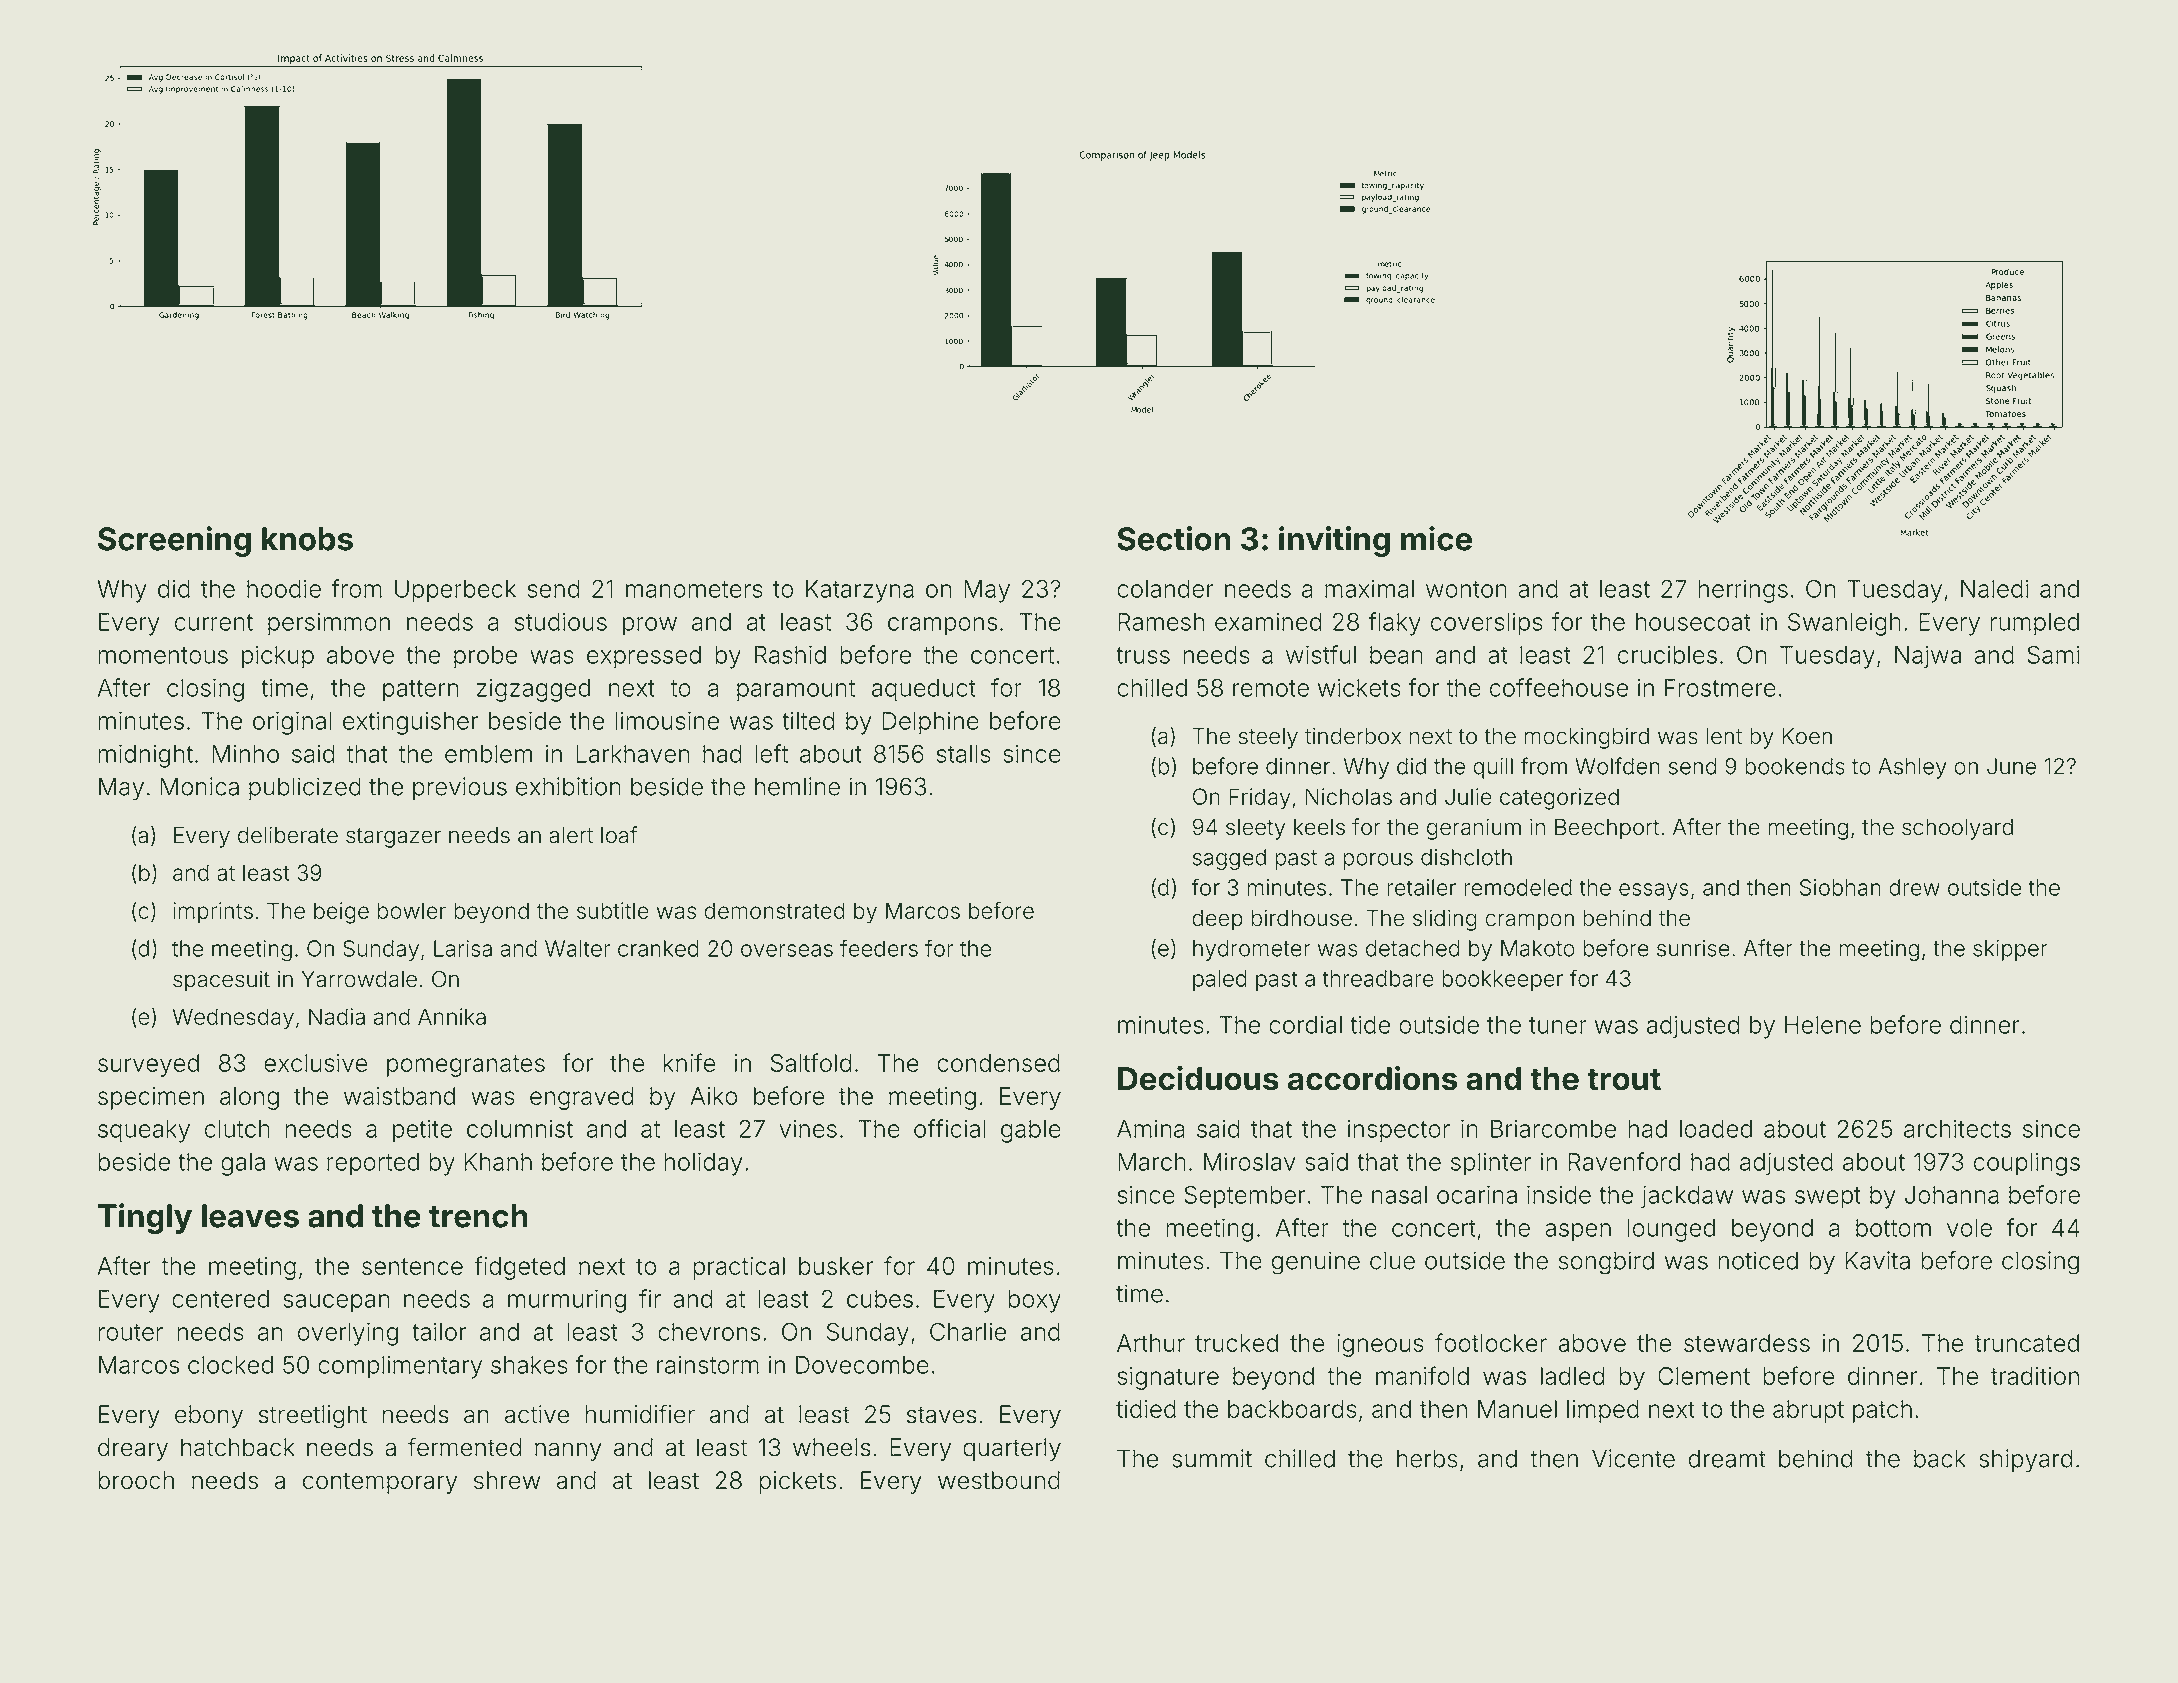  What do you see at coordinates (1487, 624) in the screenshot?
I see `coverslips` at bounding box center [1487, 624].
